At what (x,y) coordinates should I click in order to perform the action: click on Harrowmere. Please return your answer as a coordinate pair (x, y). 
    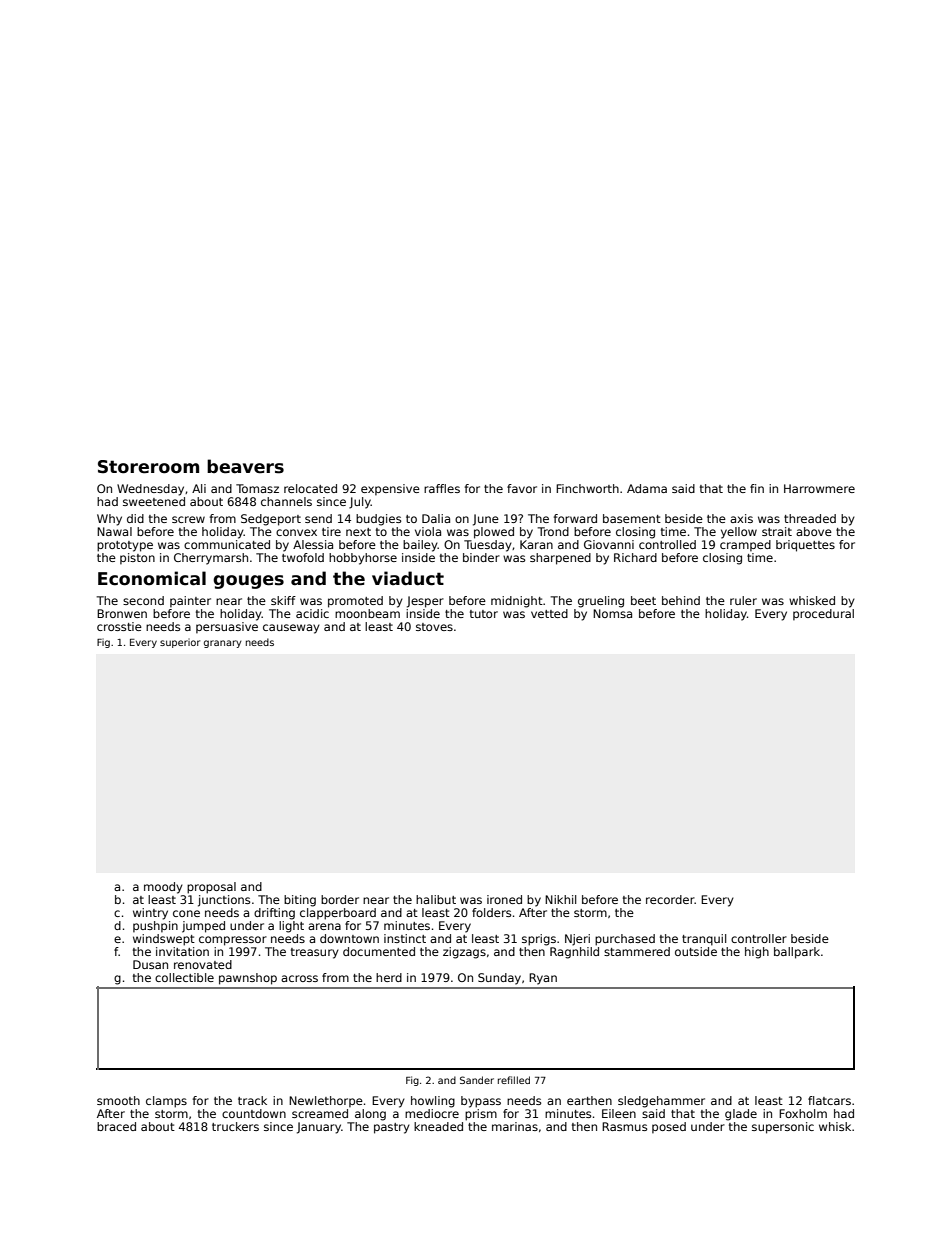
    Looking at the image, I should click on (819, 488).
